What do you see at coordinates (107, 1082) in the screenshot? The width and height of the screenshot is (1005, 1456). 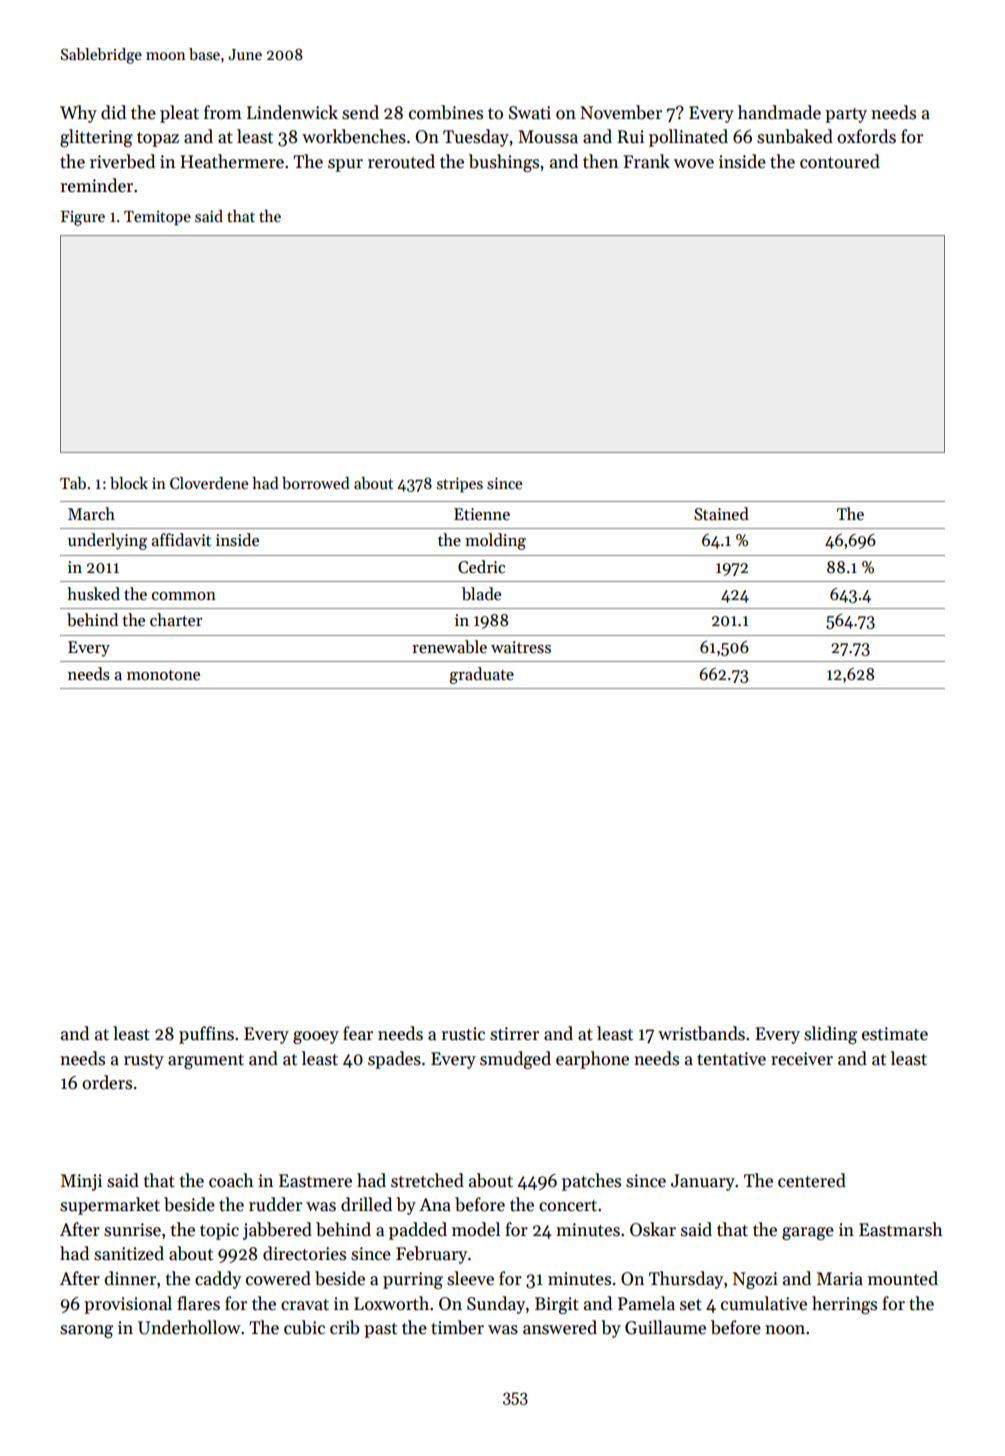 I see `orders` at bounding box center [107, 1082].
